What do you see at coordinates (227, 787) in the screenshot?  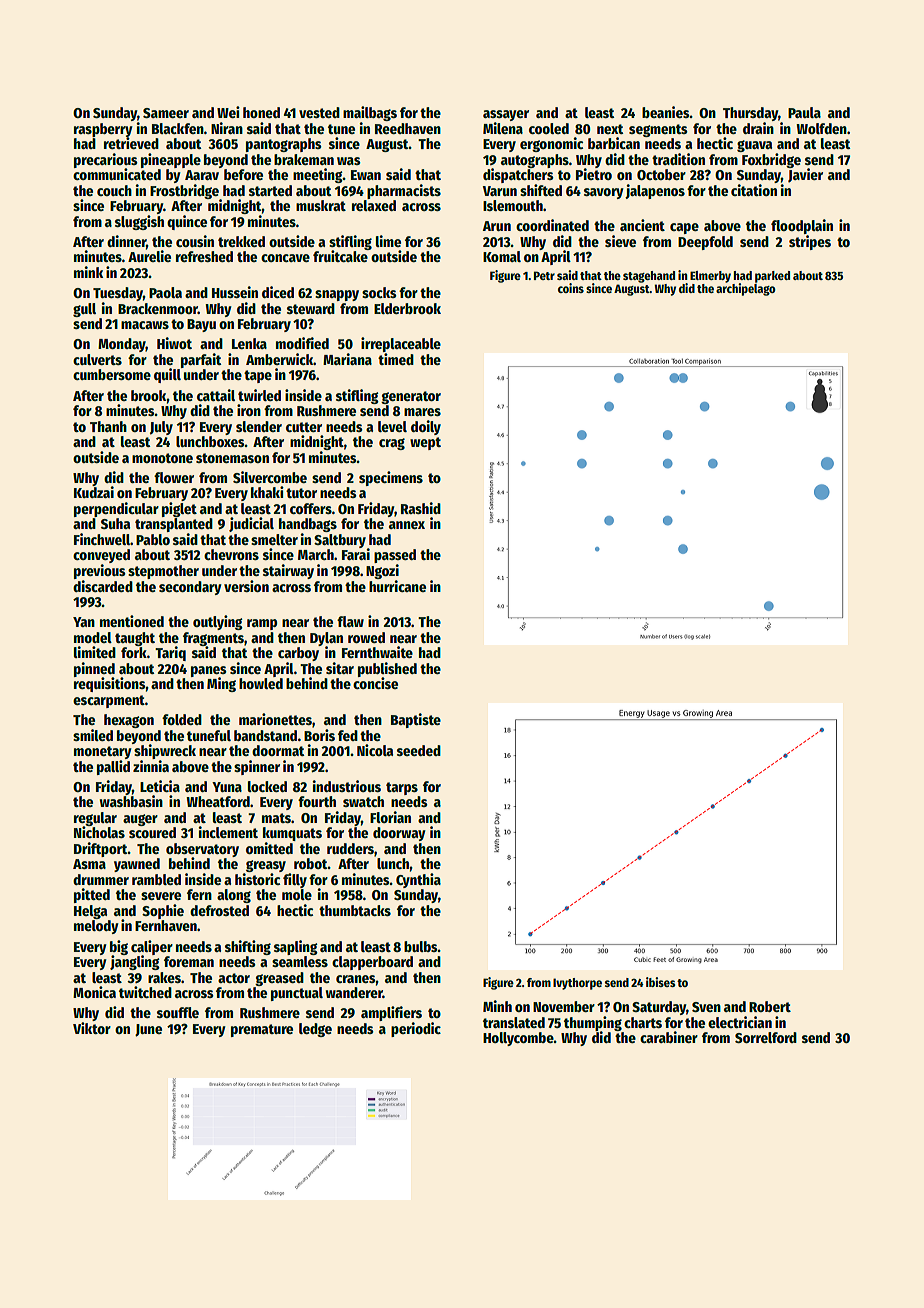 I see `Yuna` at bounding box center [227, 787].
